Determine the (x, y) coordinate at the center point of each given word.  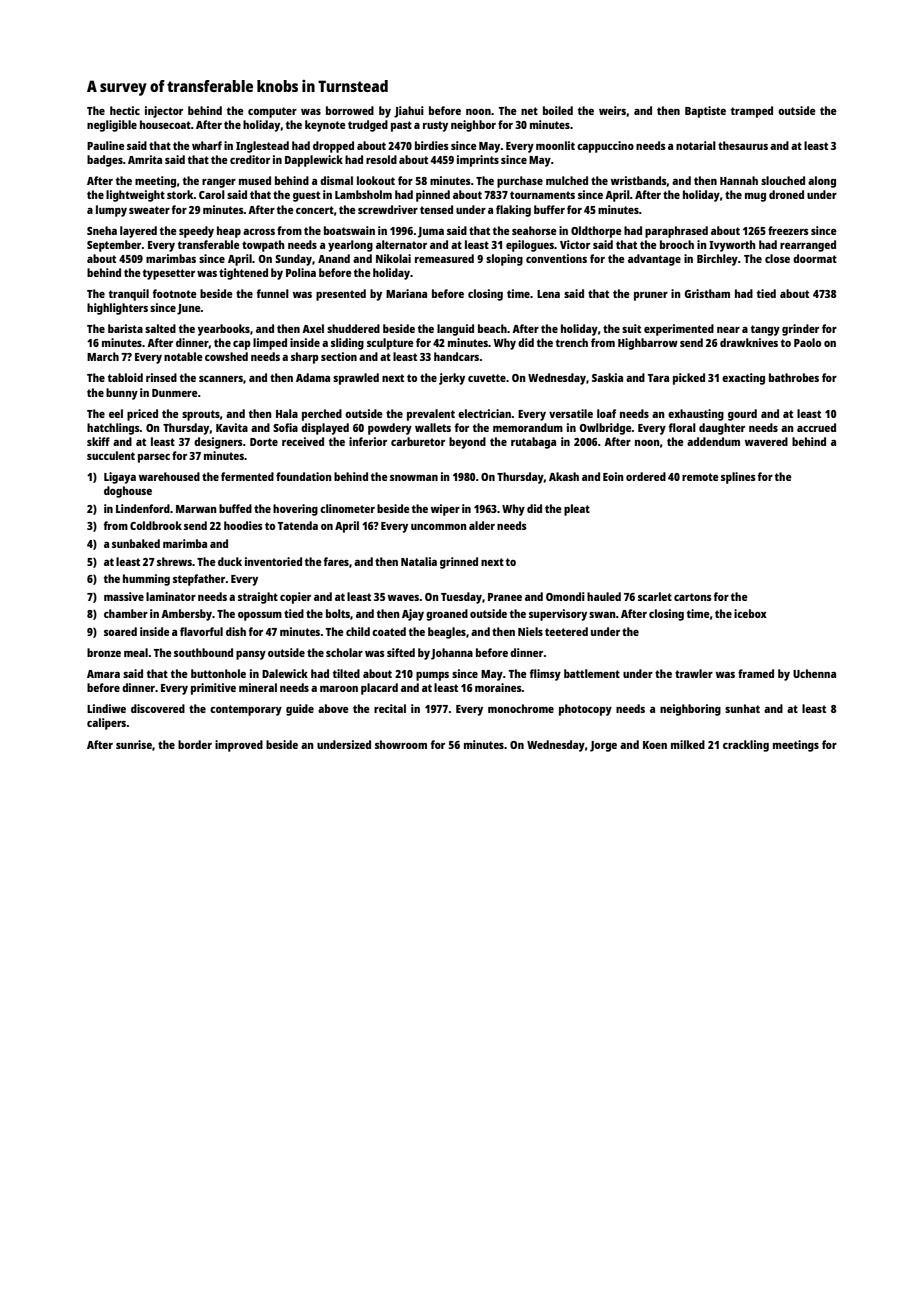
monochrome (521, 708)
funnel (273, 293)
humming (146, 580)
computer (272, 112)
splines (738, 478)
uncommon (439, 527)
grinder (800, 330)
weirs (612, 110)
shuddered (353, 328)
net (529, 111)
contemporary (246, 710)
